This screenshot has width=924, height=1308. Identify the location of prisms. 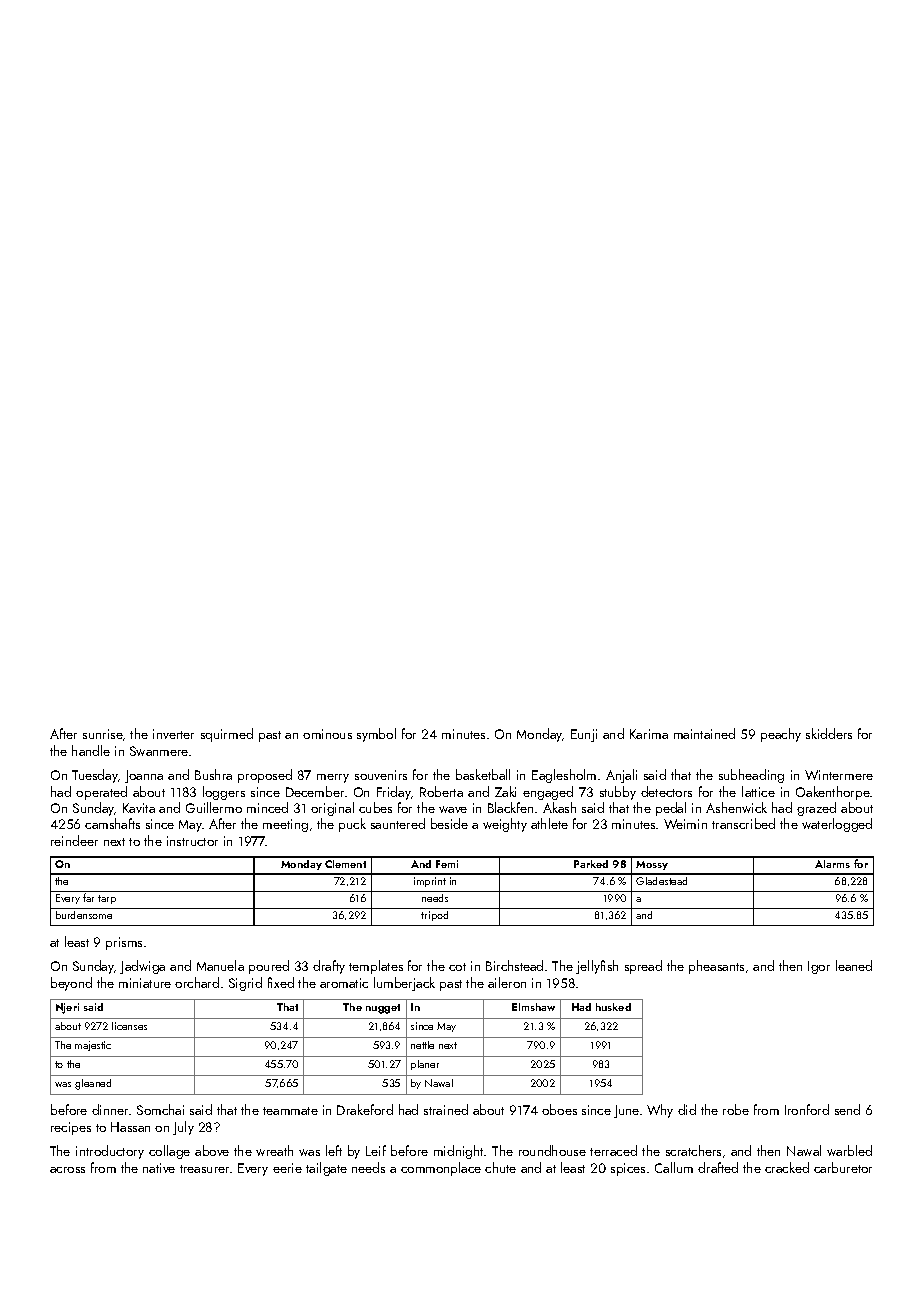
(124, 943).
